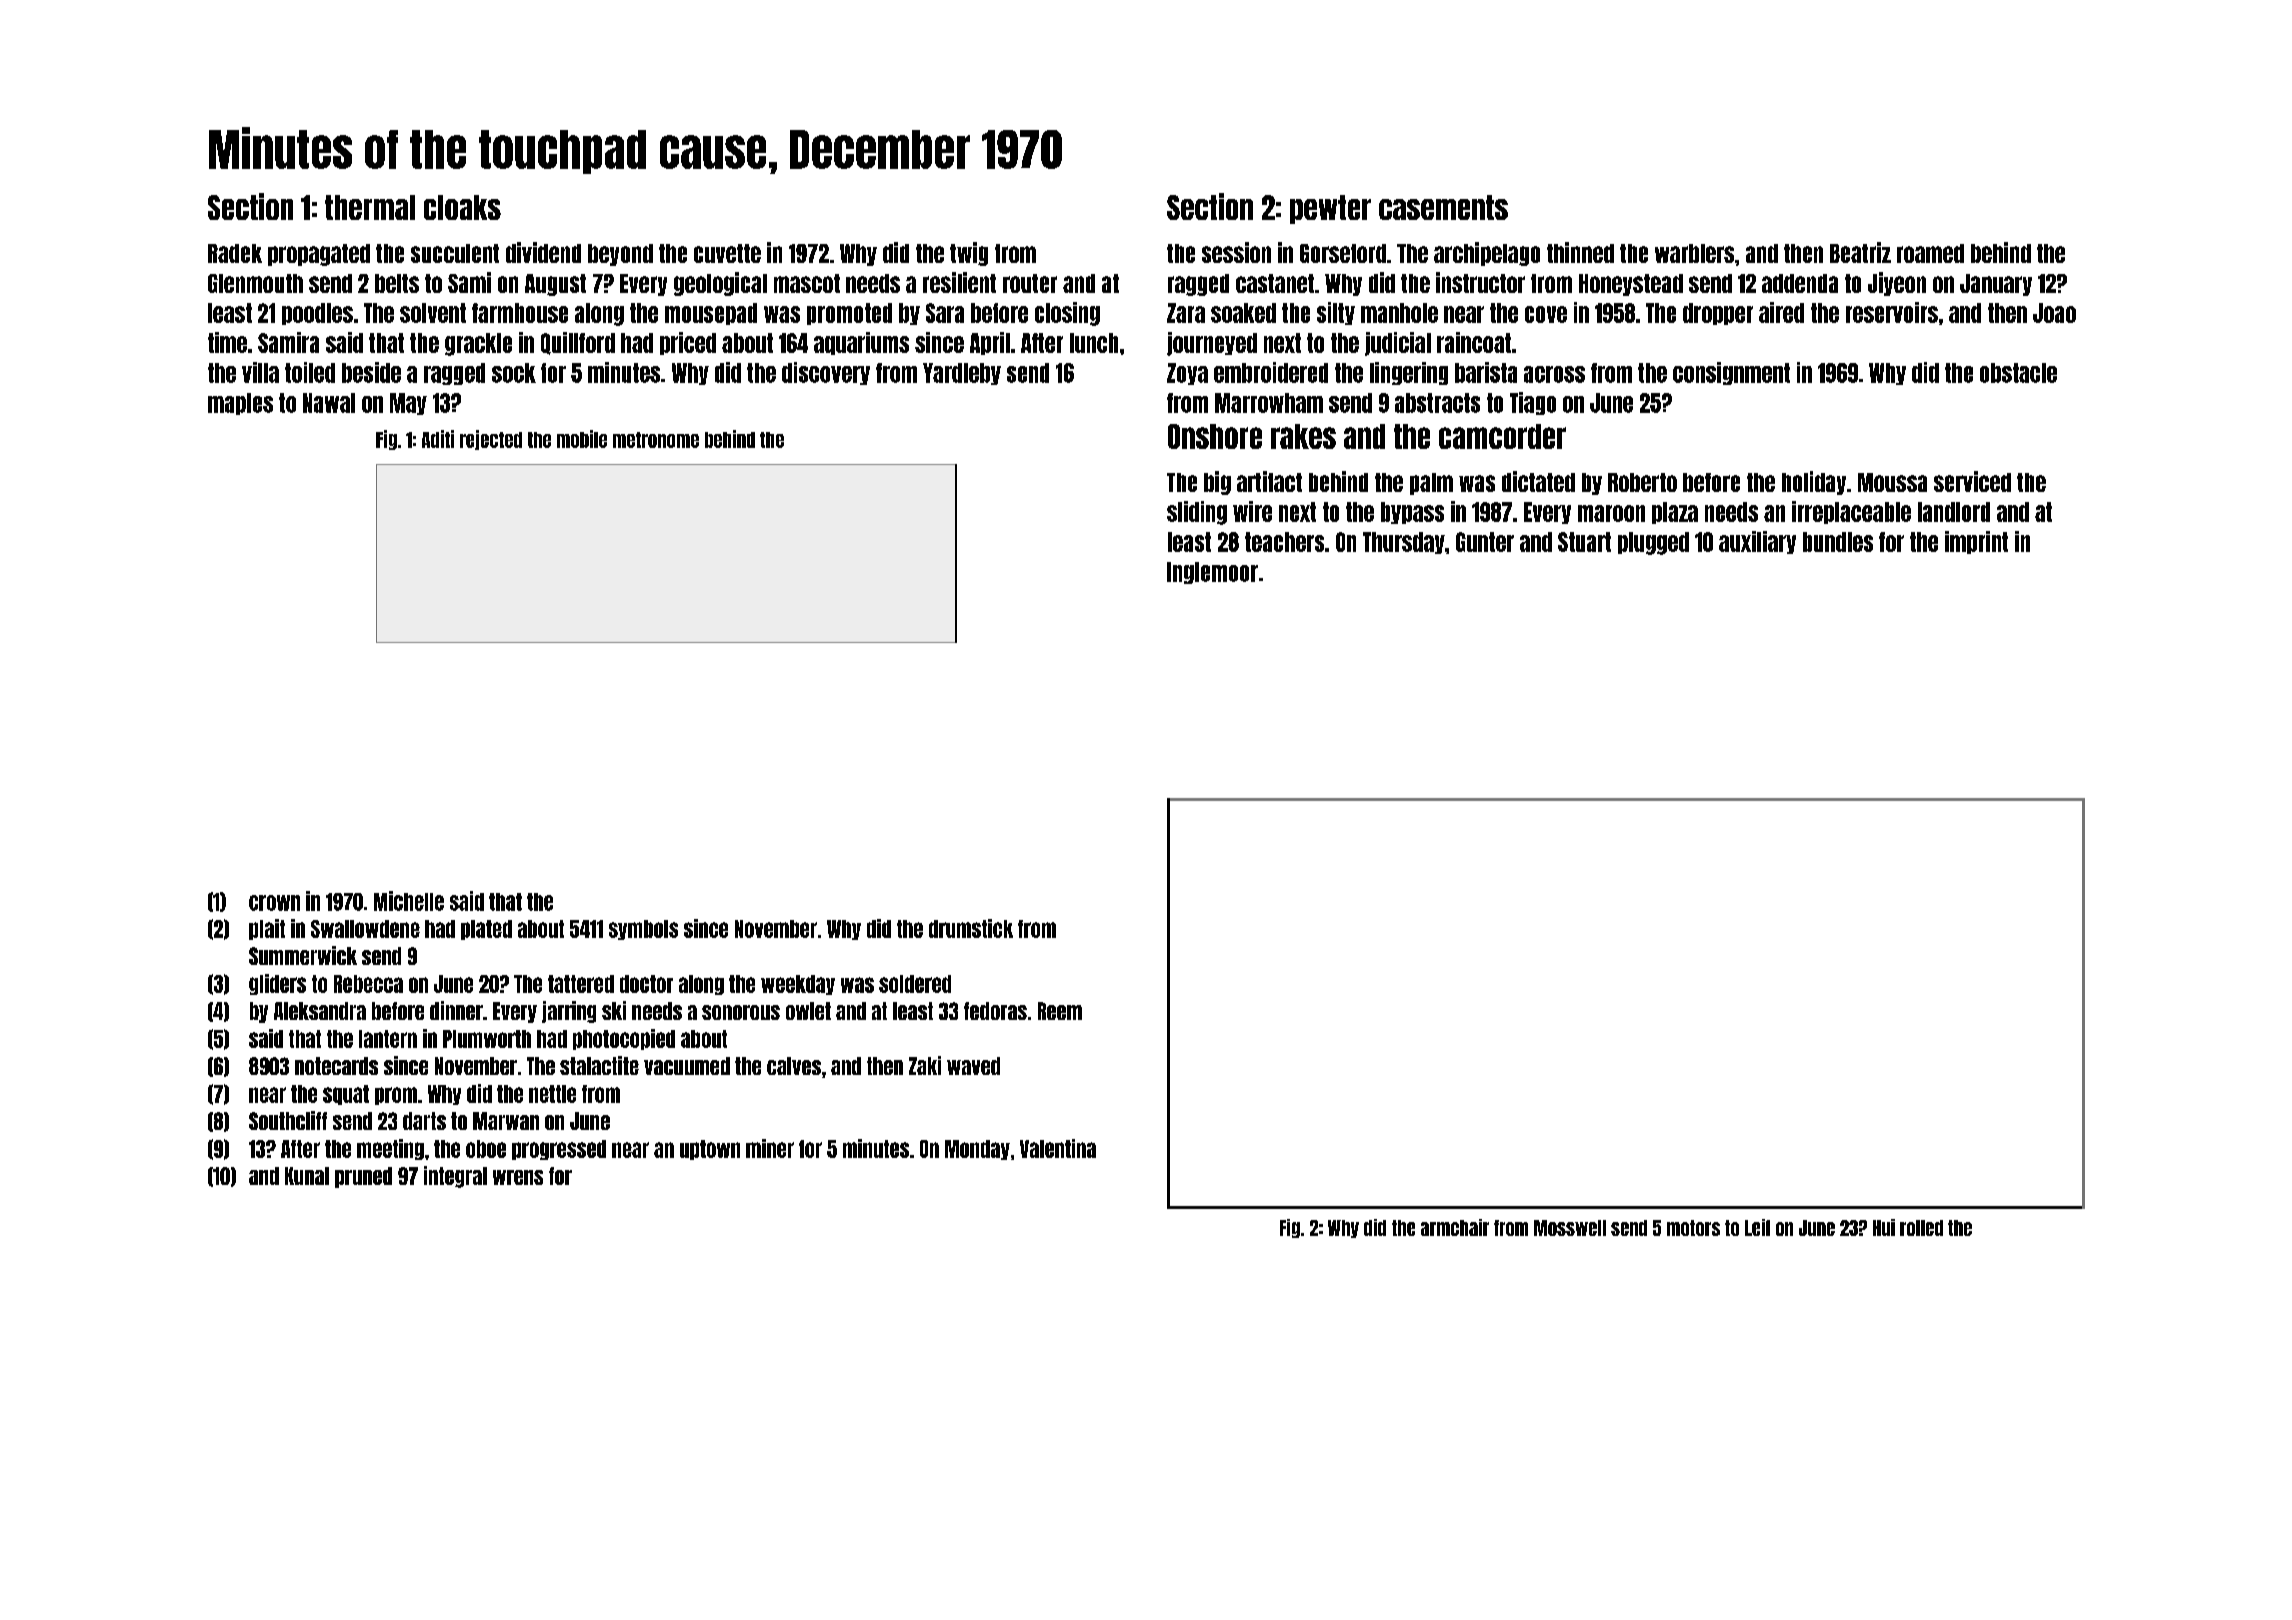  I want to click on Aditi, so click(438, 439).
